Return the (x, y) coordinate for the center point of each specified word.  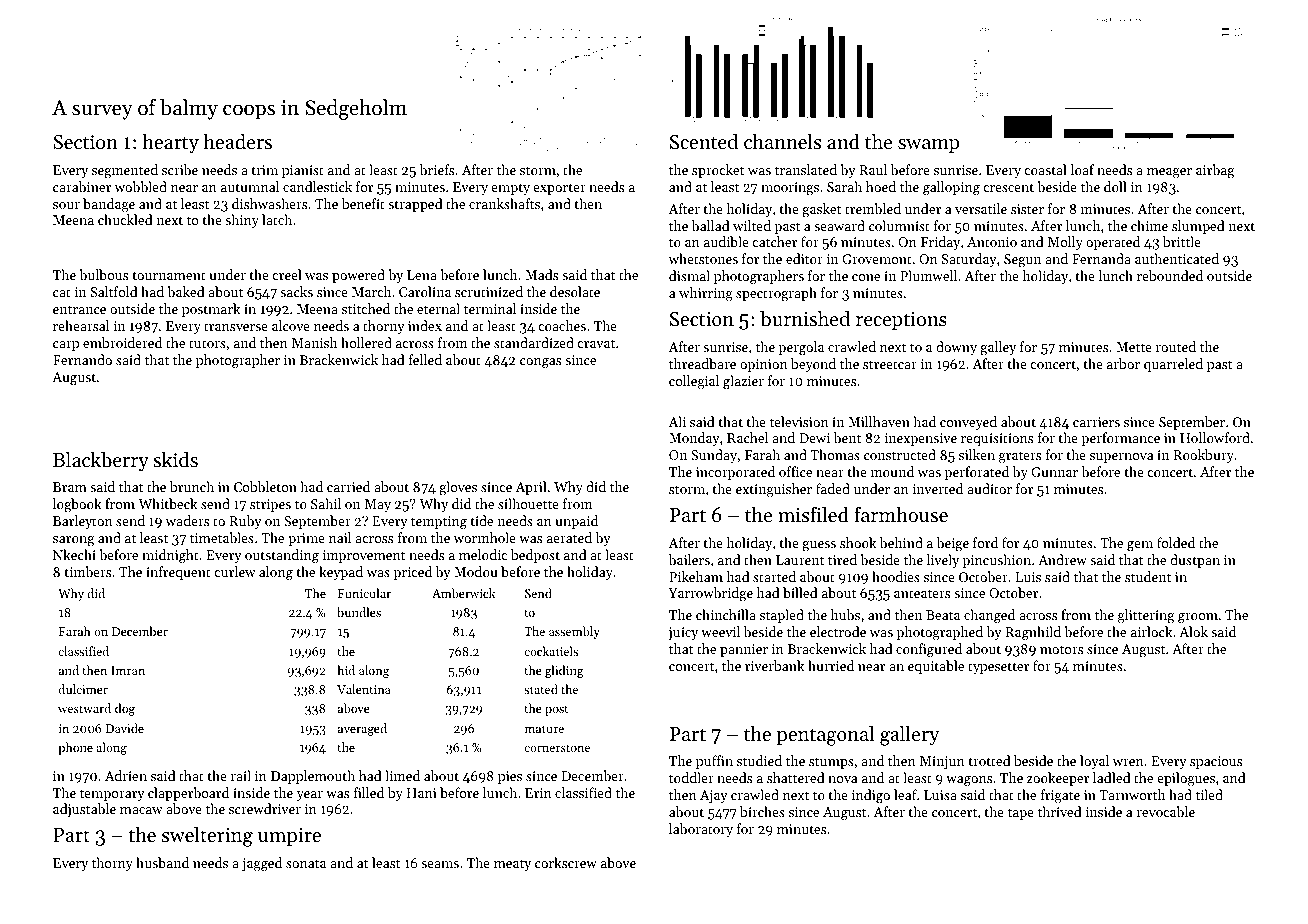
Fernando (82, 359)
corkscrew (566, 862)
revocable (1166, 811)
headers (238, 142)
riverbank (774, 665)
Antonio (992, 242)
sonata (306, 863)
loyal (1094, 762)
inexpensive (921, 439)
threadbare (702, 363)
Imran (128, 670)
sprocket (718, 171)
